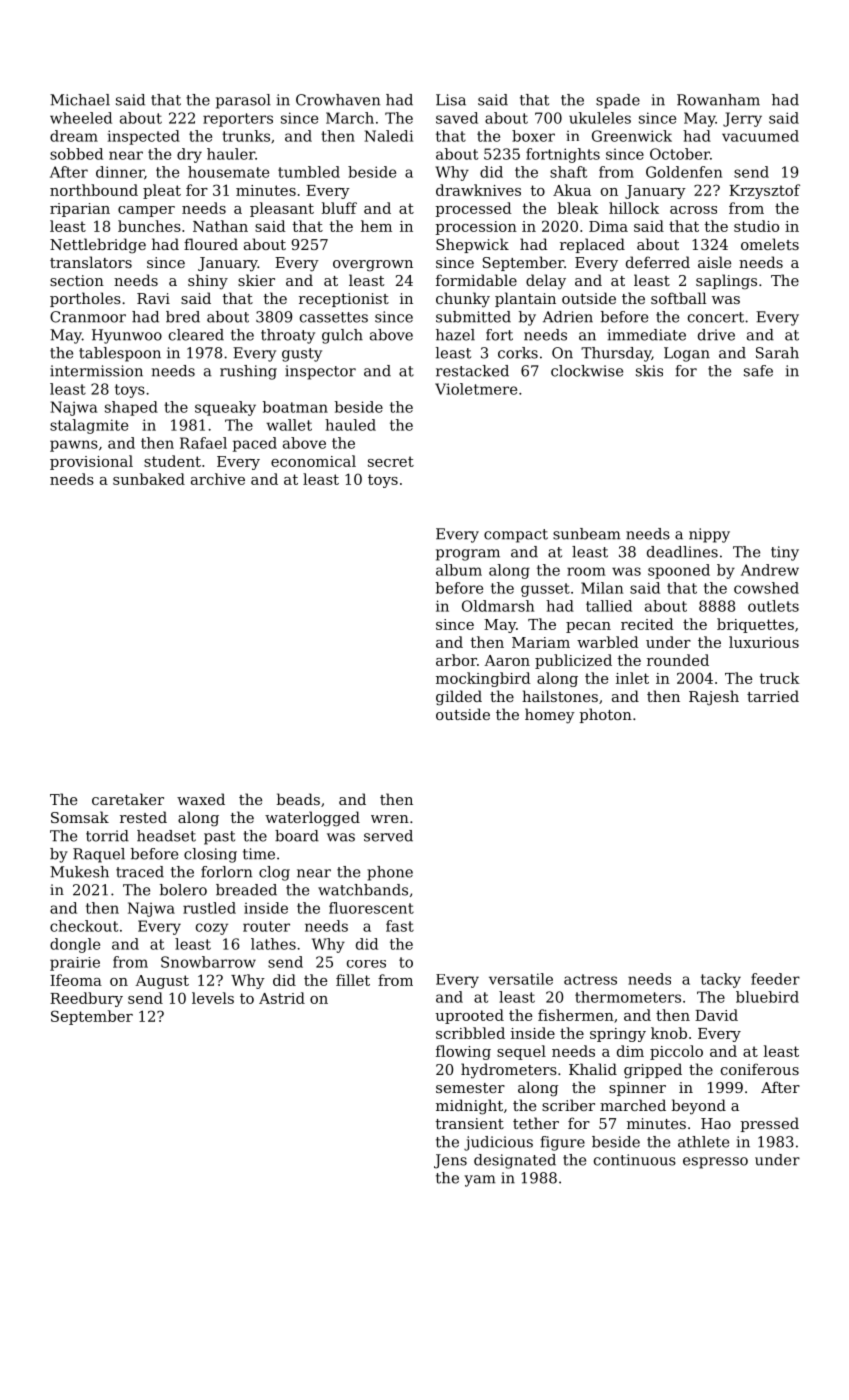 This document has width=849, height=1400. Describe the element at coordinates (80, 100) in the document. I see `Michael` at that location.
